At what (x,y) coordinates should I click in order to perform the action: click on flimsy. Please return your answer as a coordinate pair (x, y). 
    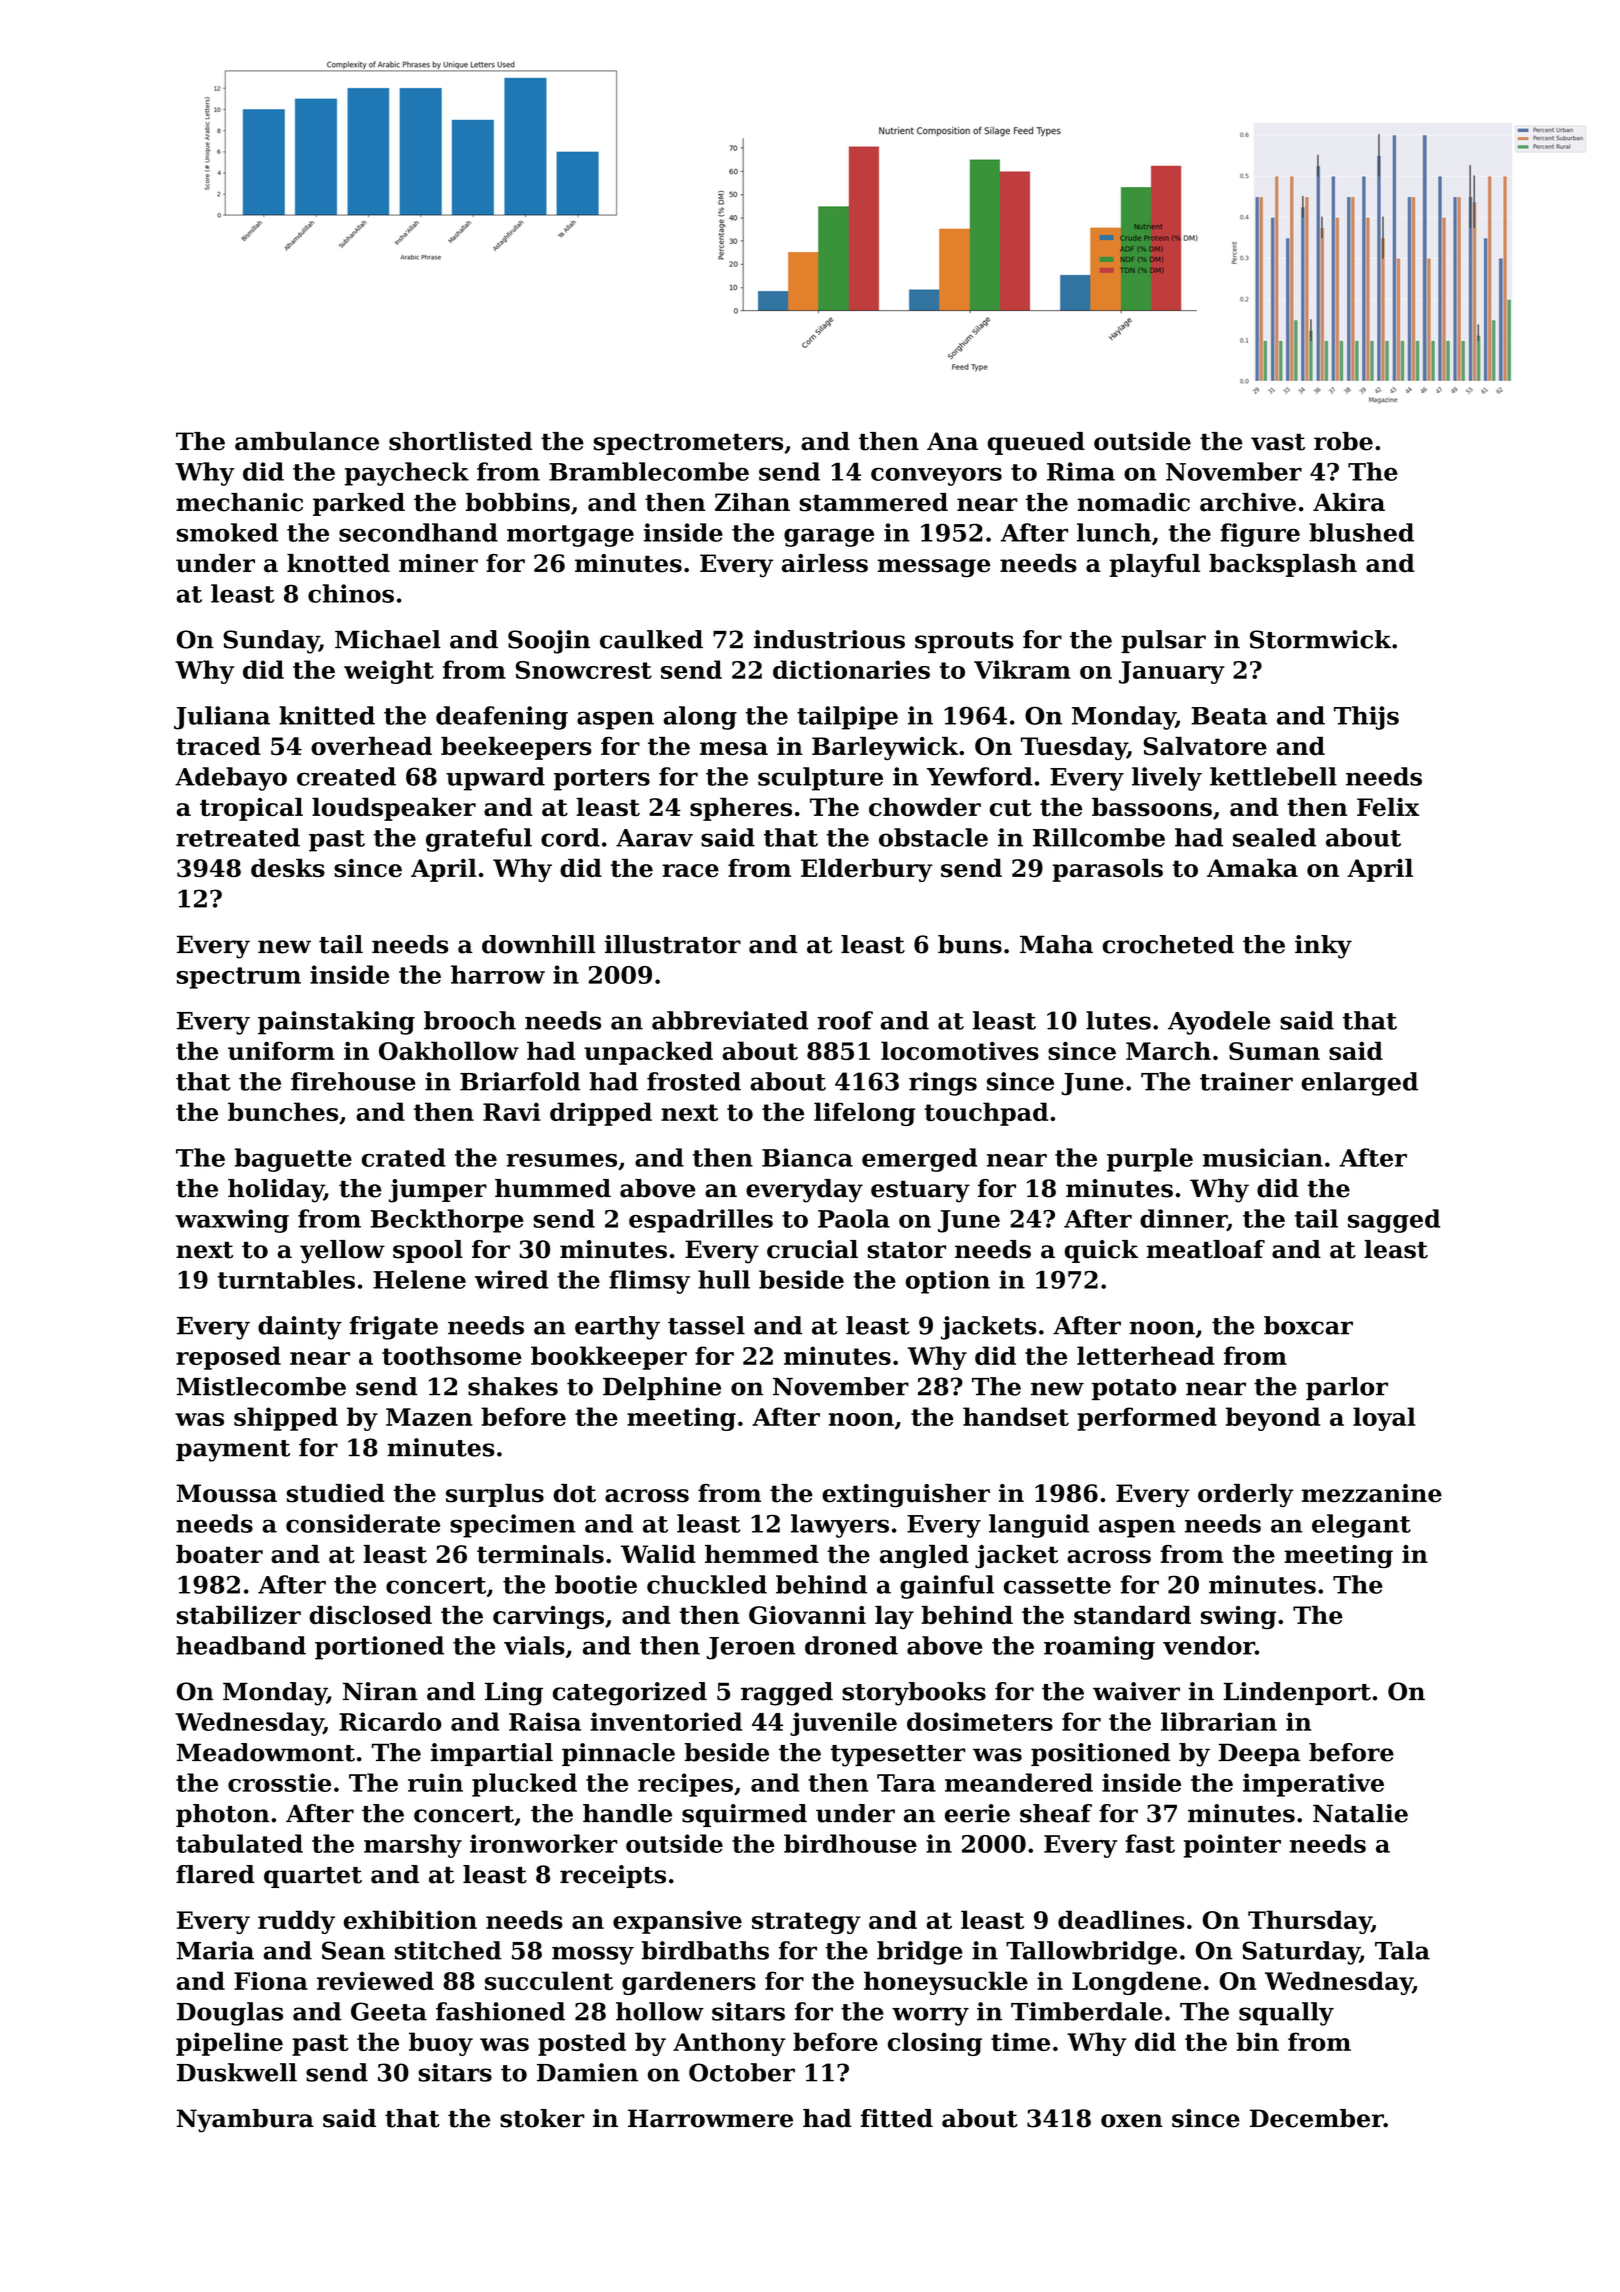
    Looking at the image, I should click on (649, 1282).
